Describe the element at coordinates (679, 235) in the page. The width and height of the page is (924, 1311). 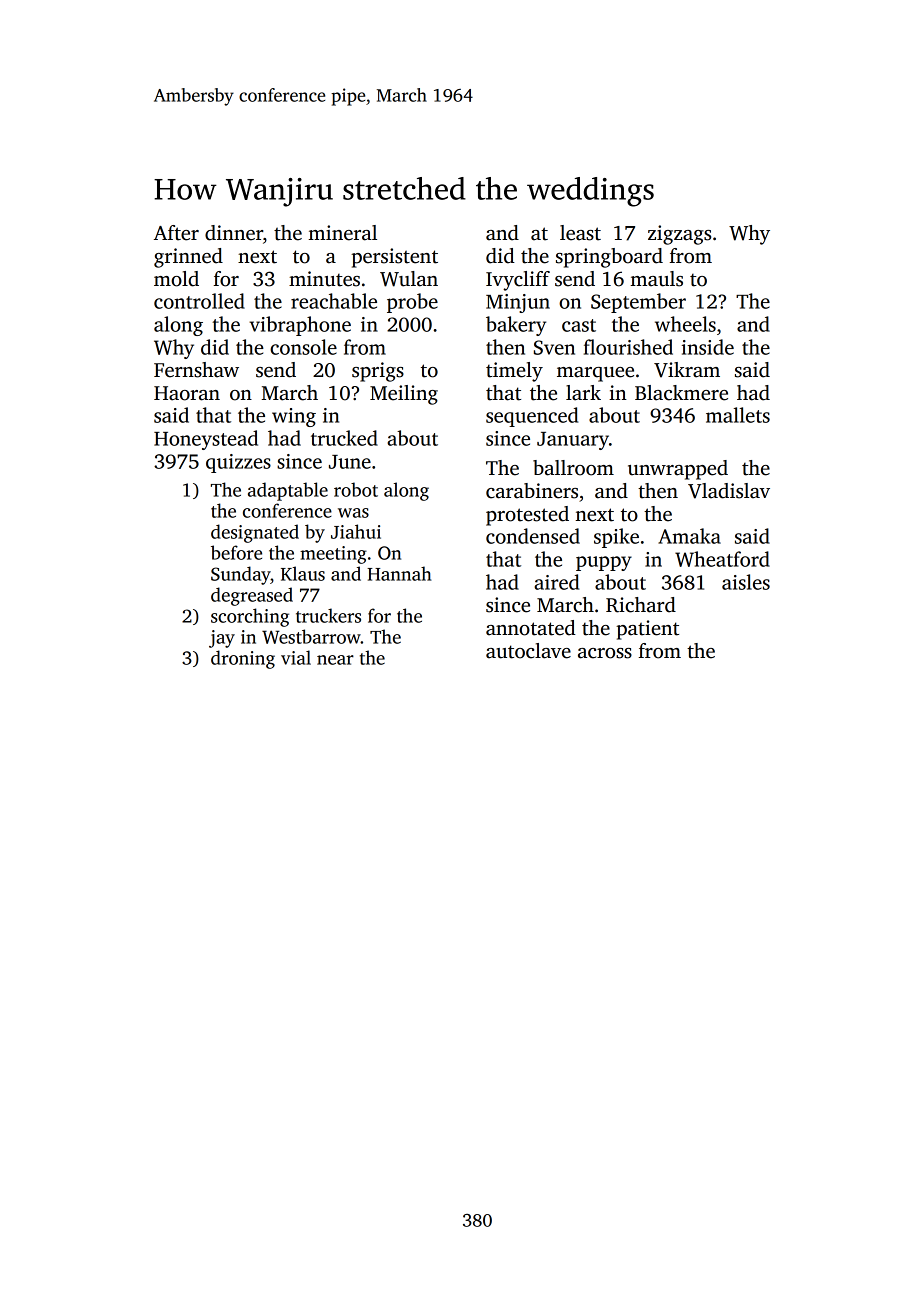
I see `zigzags` at that location.
